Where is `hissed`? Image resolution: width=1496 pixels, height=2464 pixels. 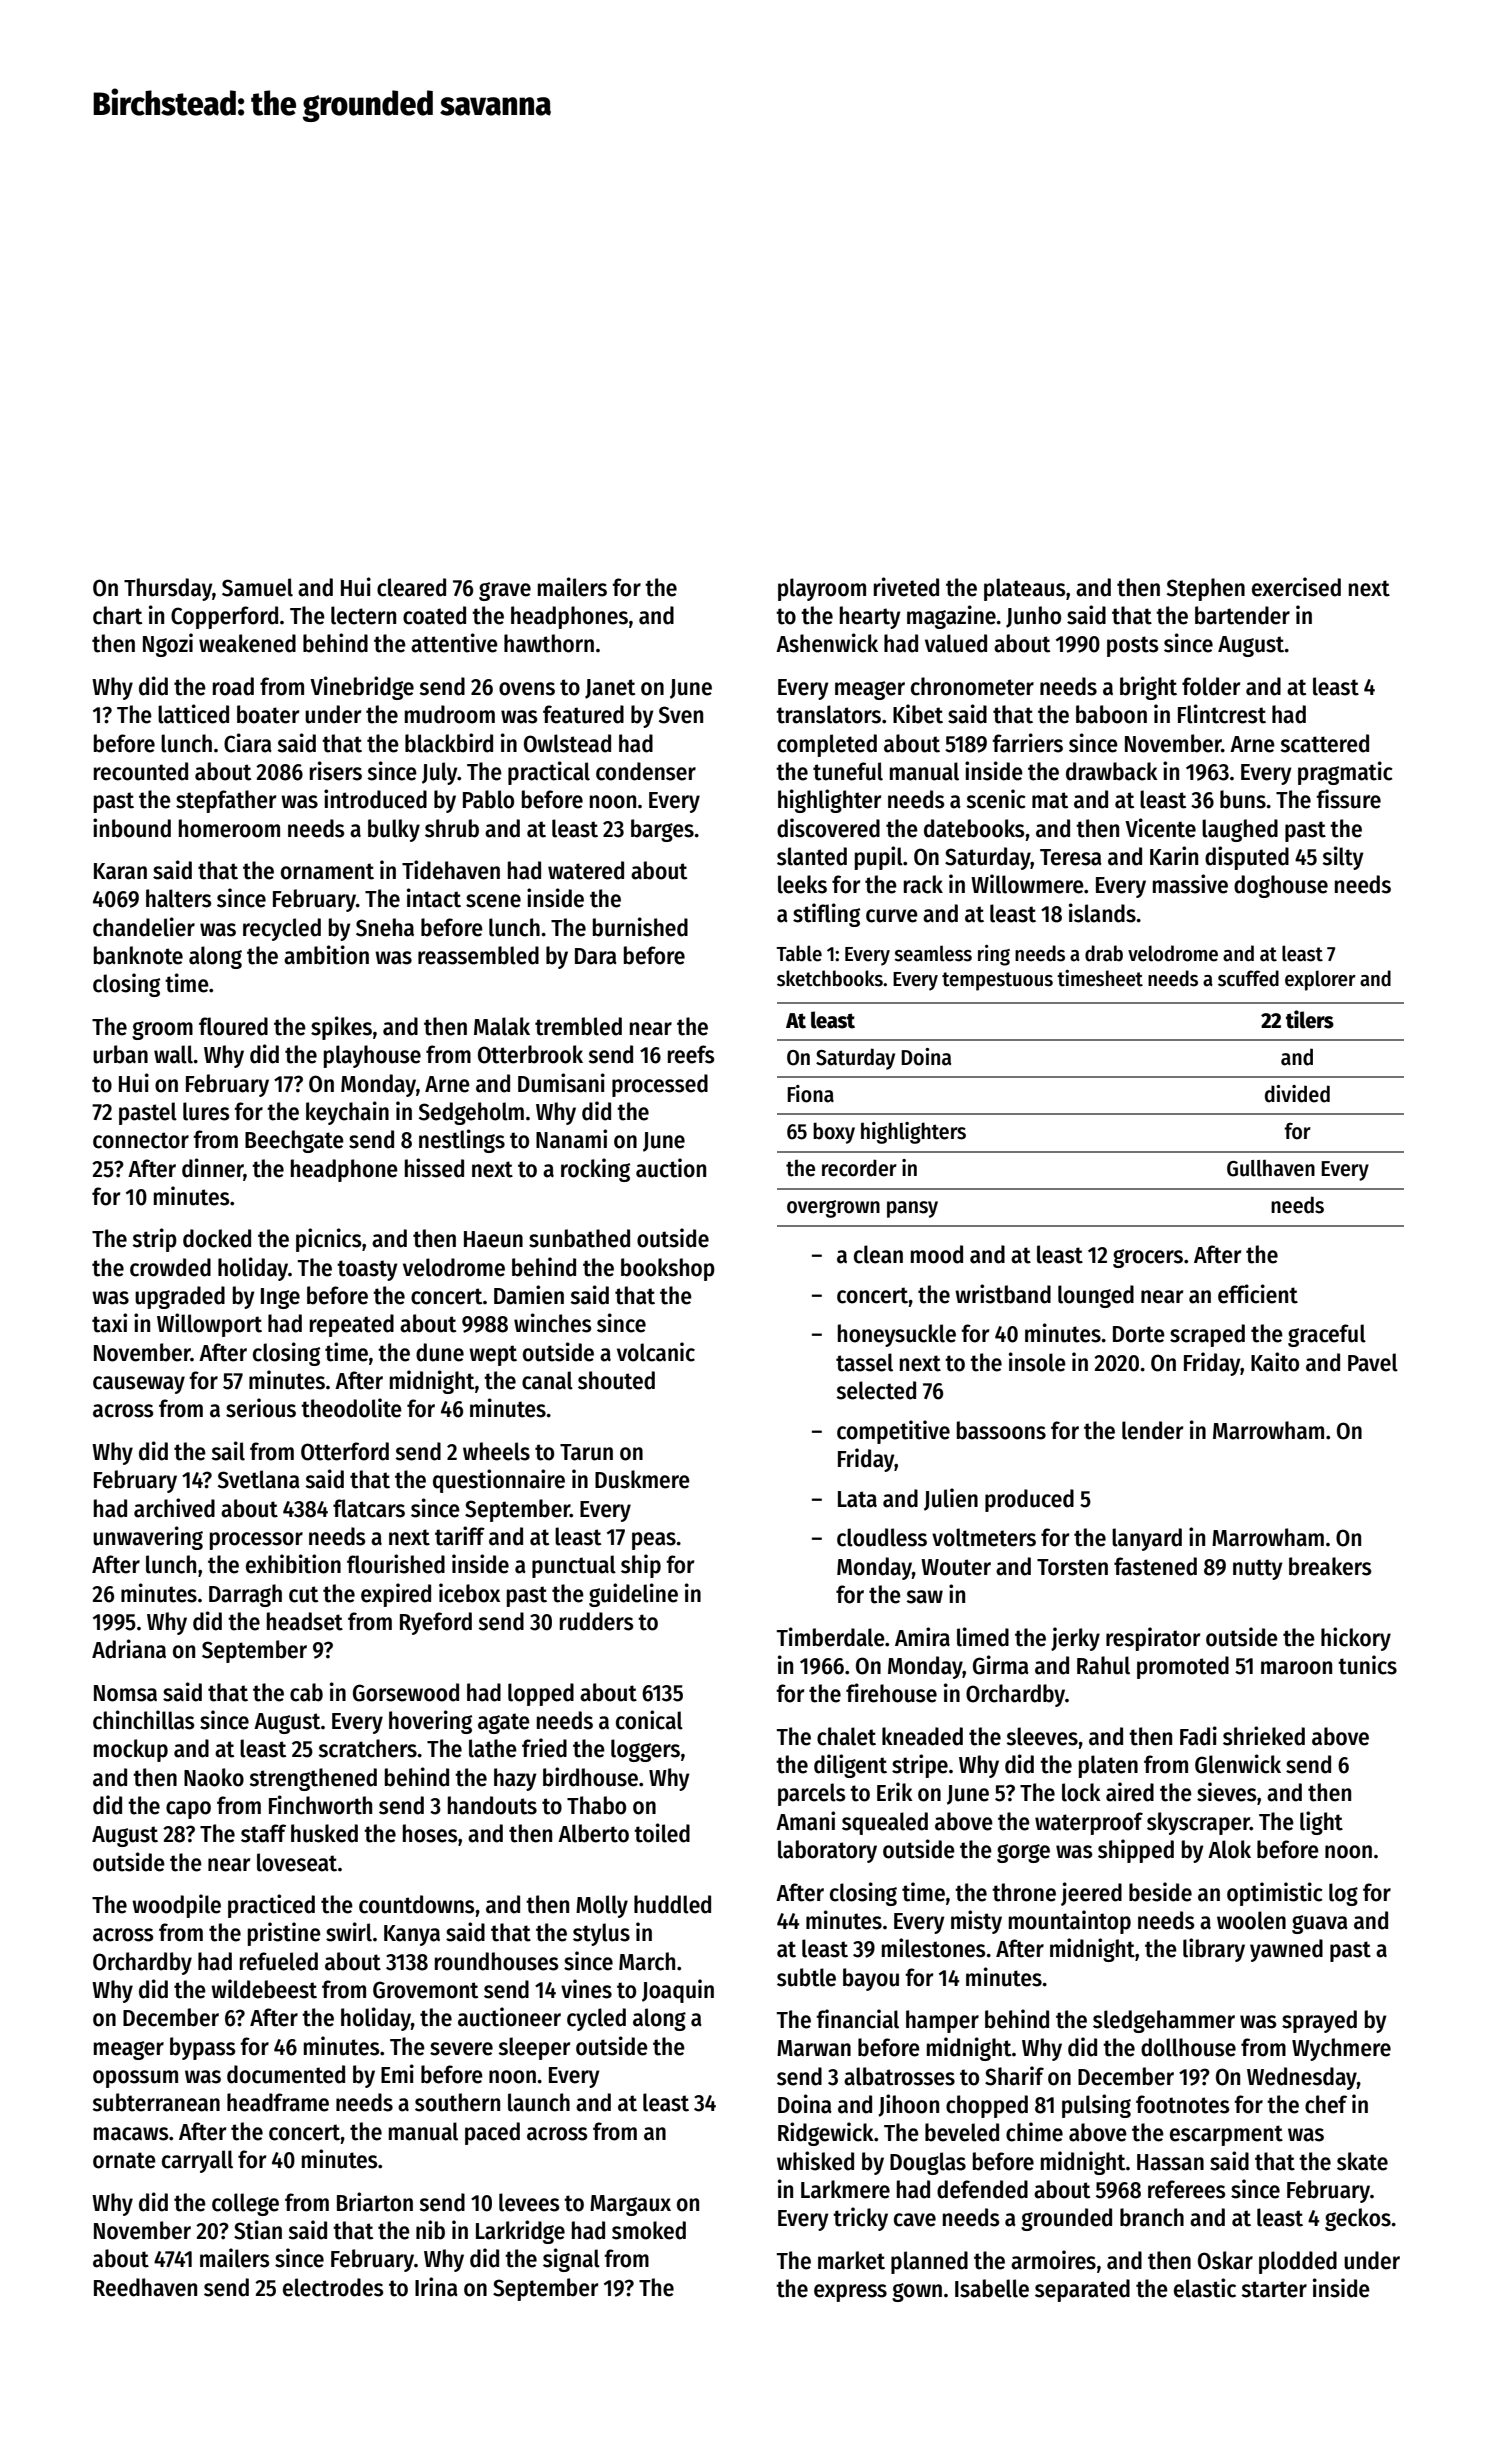 hissed is located at coordinates (434, 1168).
